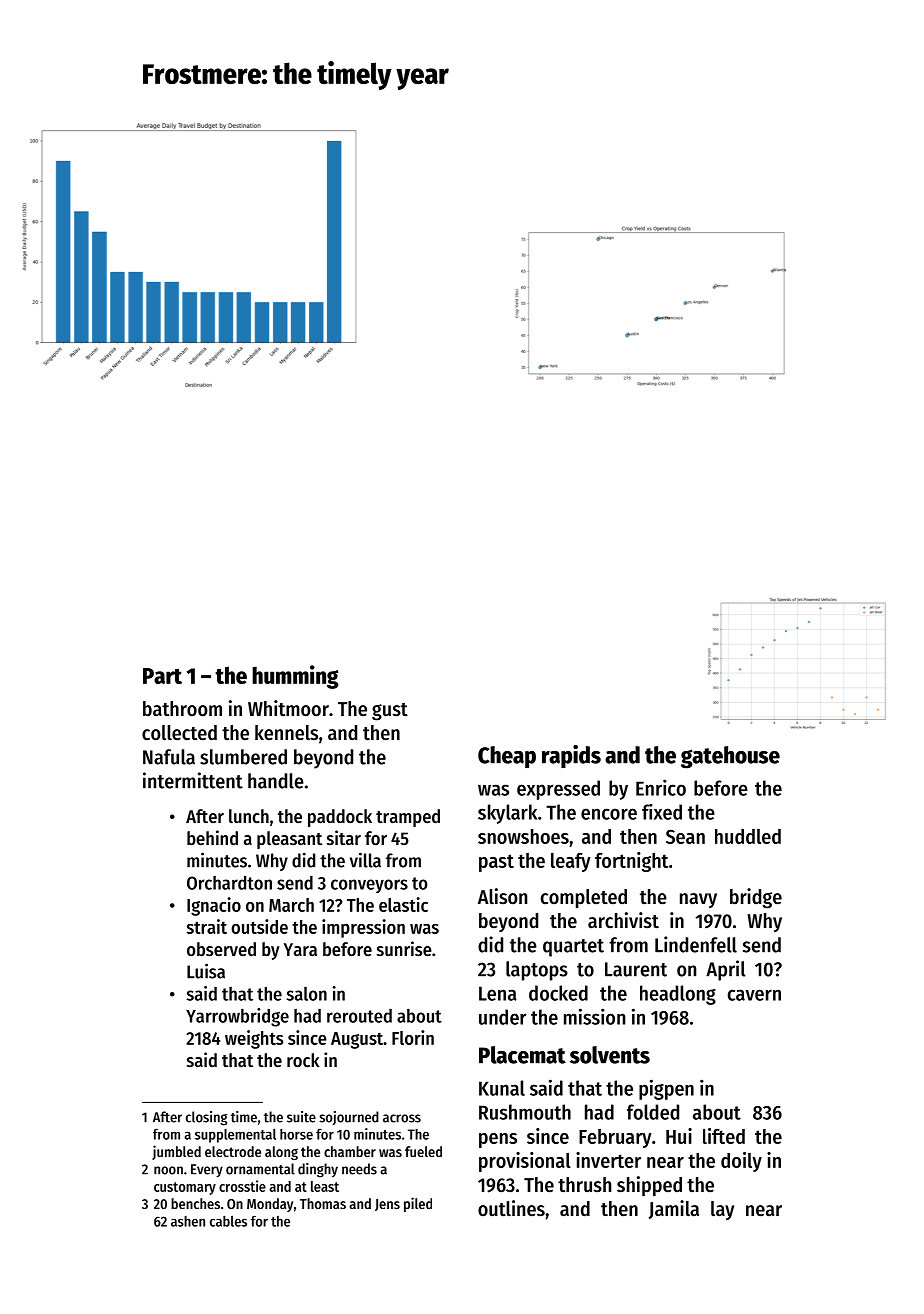  What do you see at coordinates (636, 969) in the screenshot?
I see `Laurent` at bounding box center [636, 969].
